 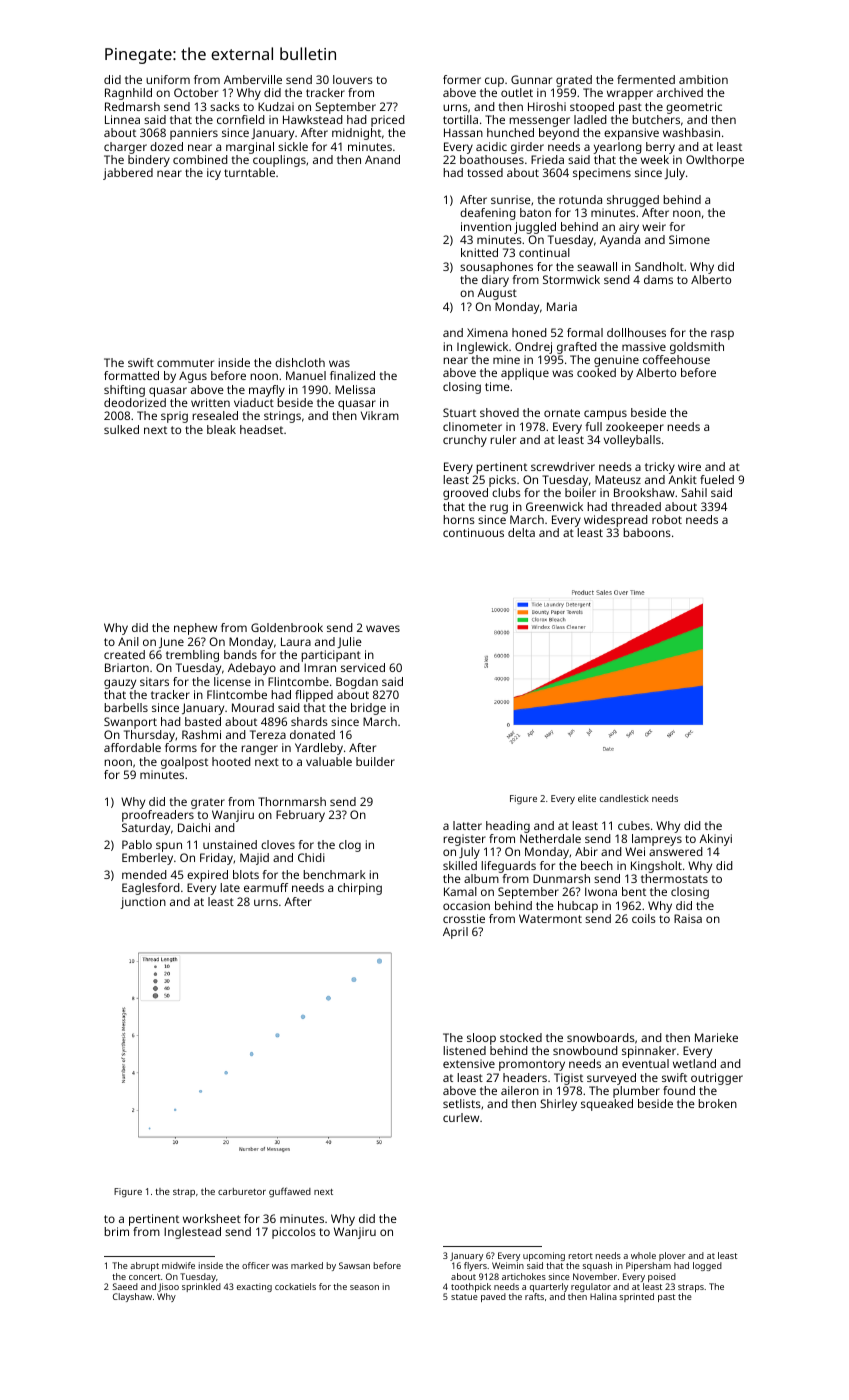 I want to click on clog, so click(x=350, y=846).
